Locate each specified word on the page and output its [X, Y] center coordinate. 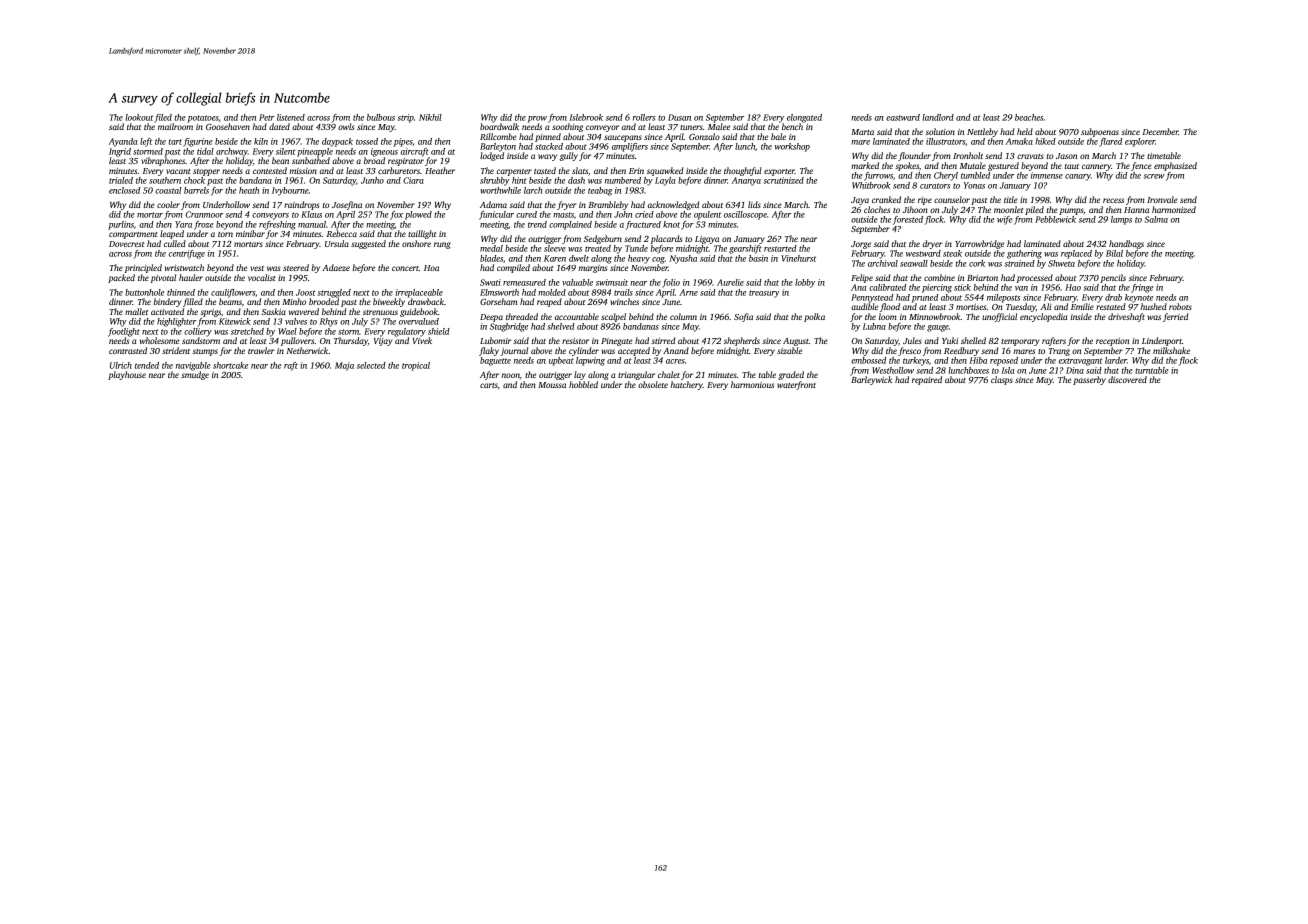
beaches [1029, 117]
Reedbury [961, 351]
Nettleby [982, 132]
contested [270, 170]
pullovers [298, 341]
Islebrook [586, 117]
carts [489, 385]
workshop [792, 147]
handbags [1126, 244]
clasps [1002, 380]
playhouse [127, 375]
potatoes [203, 119]
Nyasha [683, 259]
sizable [789, 350]
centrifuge [187, 254]
